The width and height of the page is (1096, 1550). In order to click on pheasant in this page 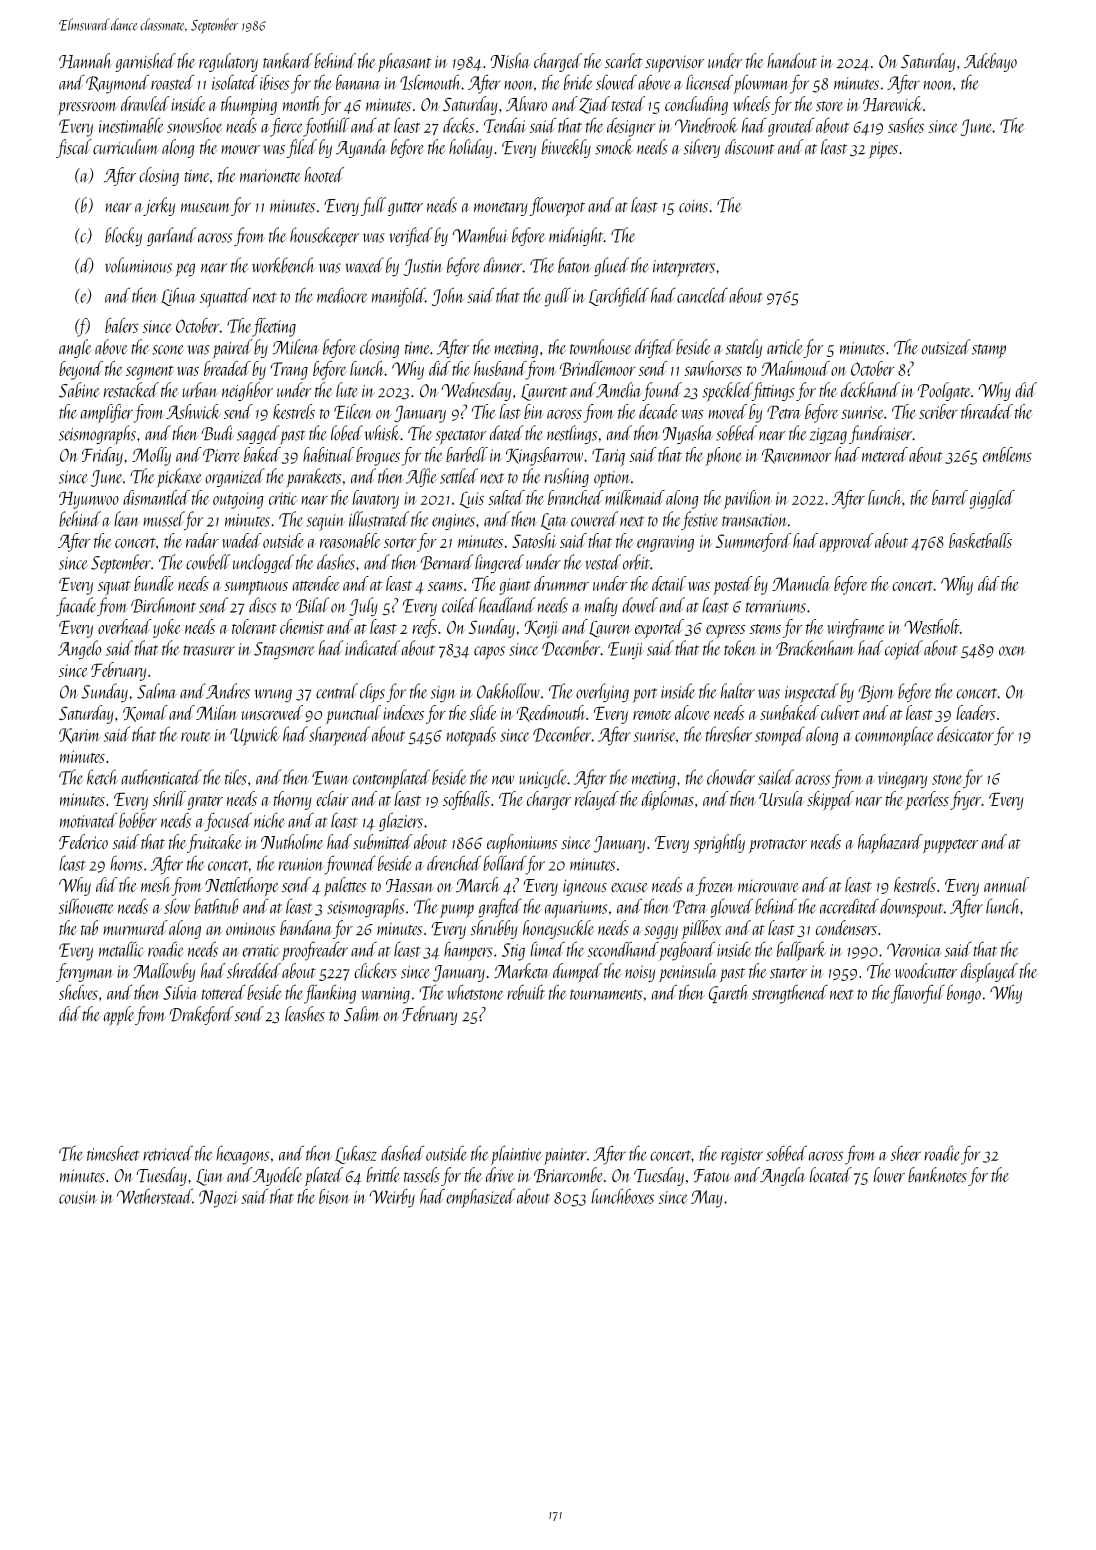, I will do `click(404, 62)`.
